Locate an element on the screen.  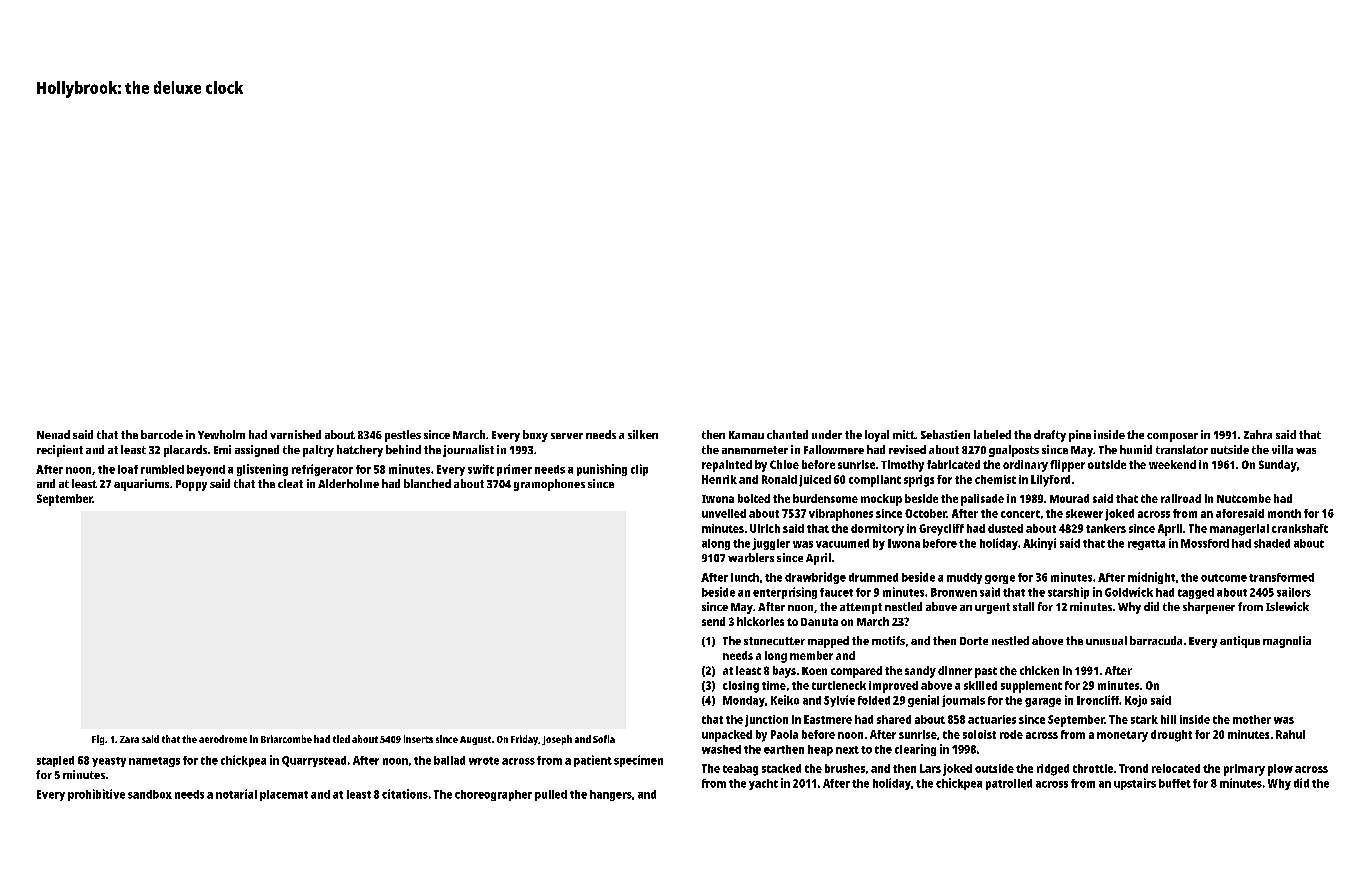
server is located at coordinates (567, 436).
